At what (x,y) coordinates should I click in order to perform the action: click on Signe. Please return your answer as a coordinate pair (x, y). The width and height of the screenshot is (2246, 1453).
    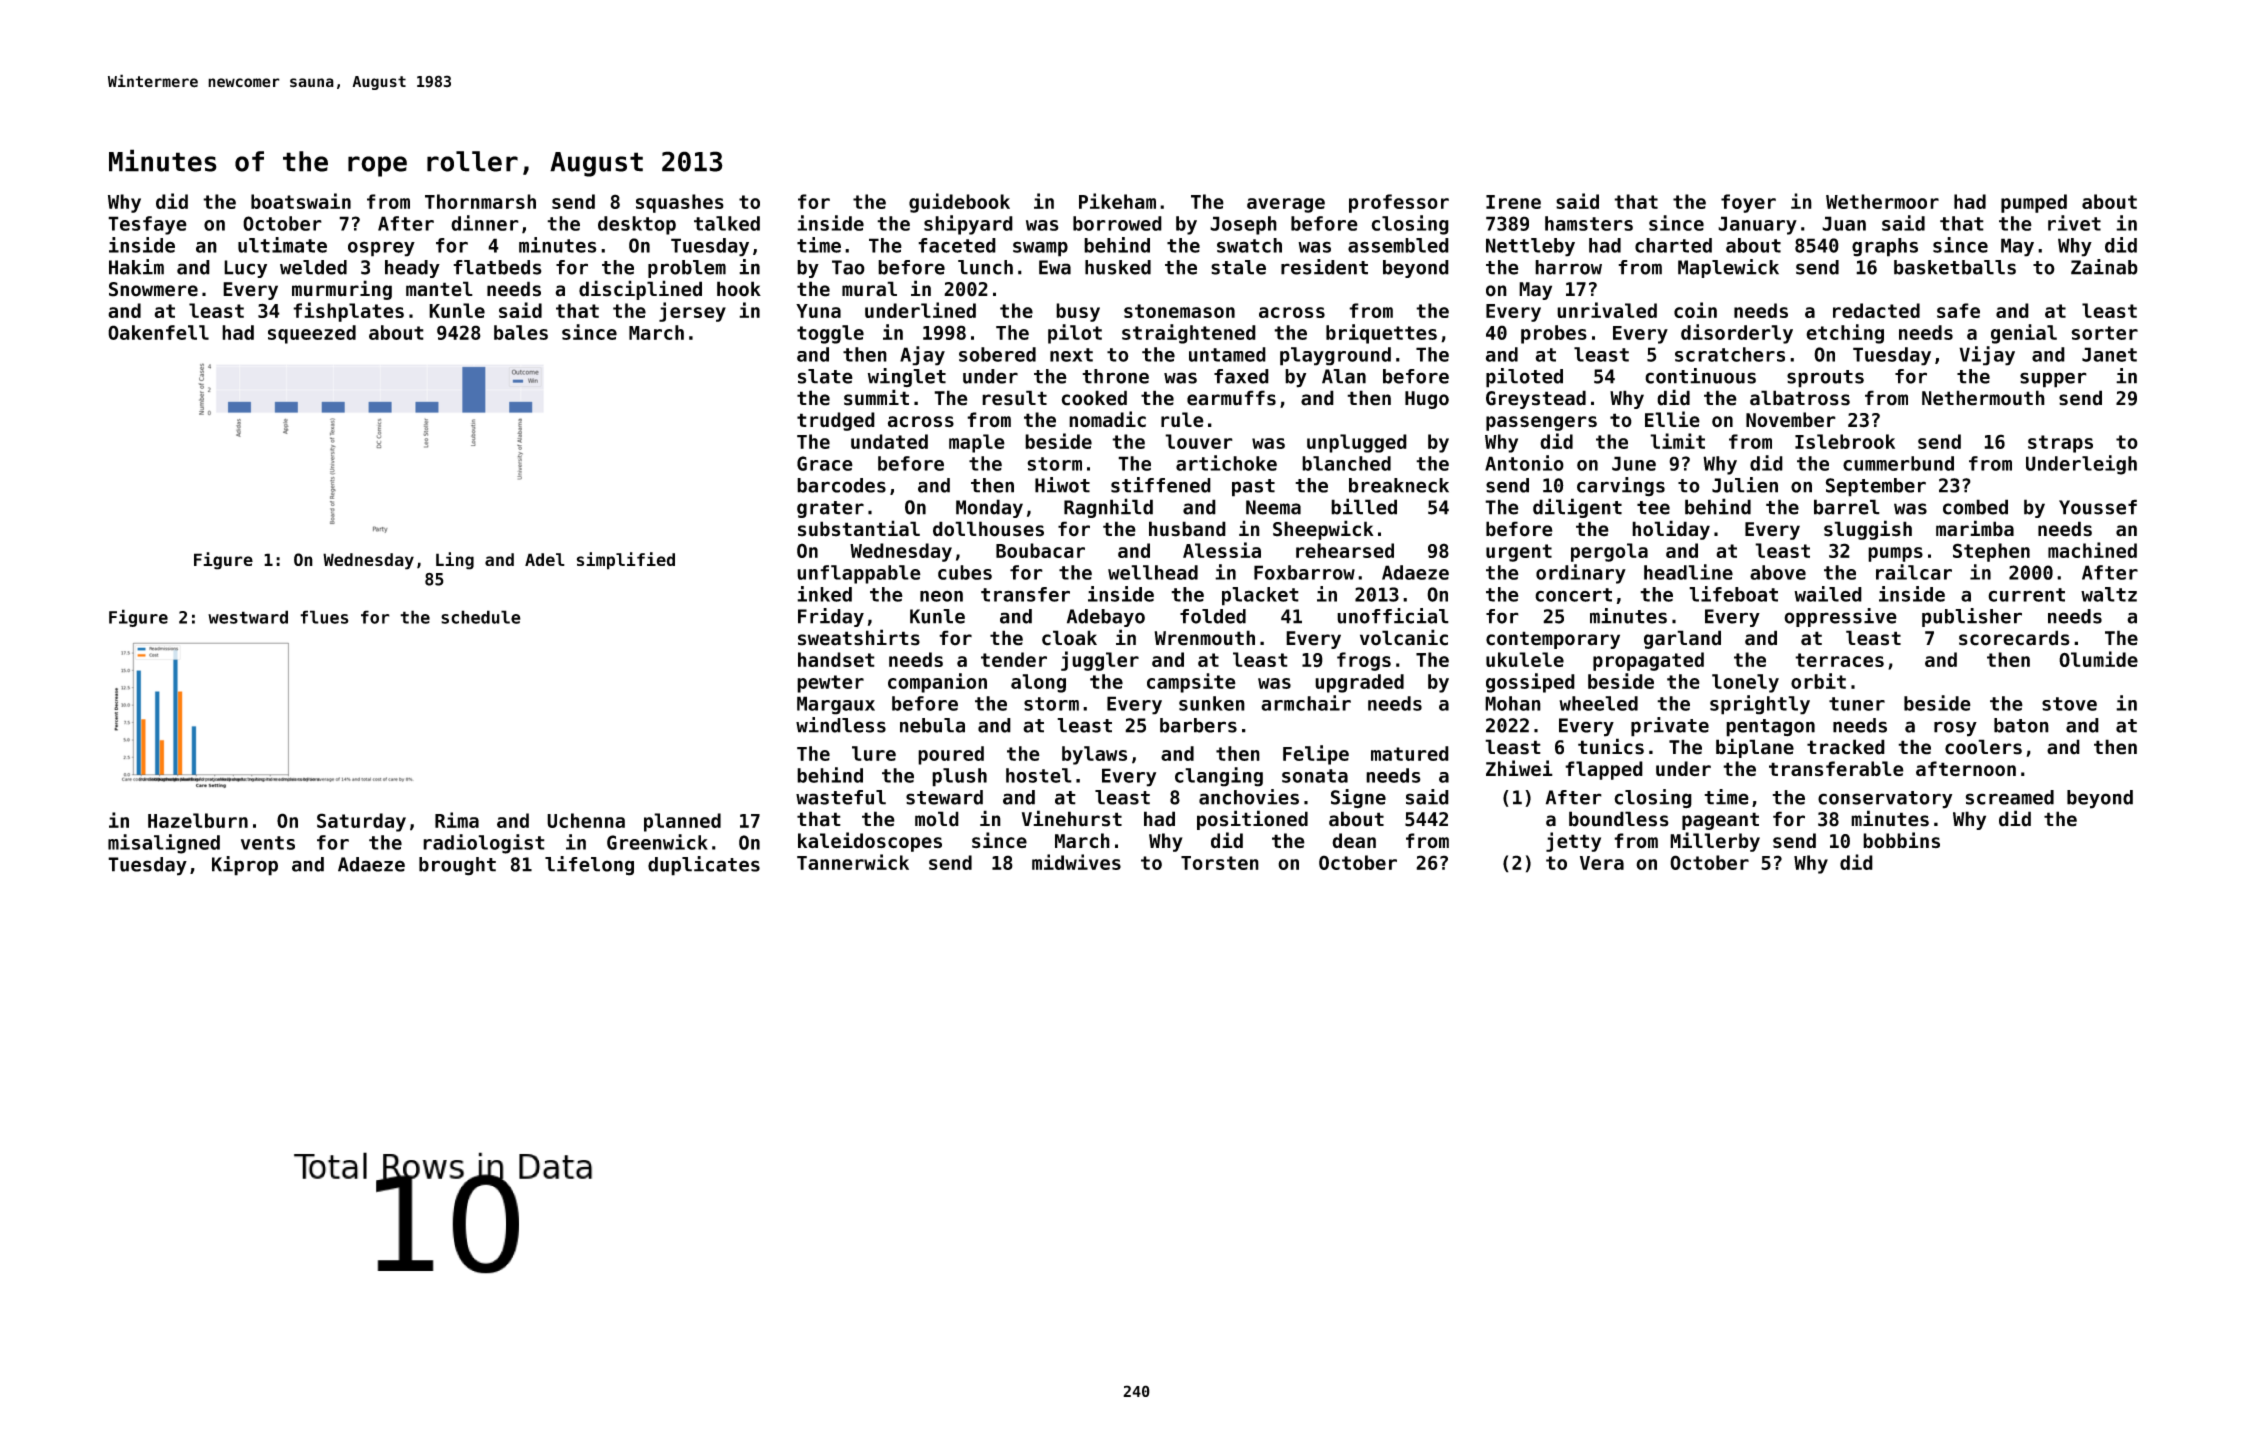
    Looking at the image, I should click on (1358, 799).
